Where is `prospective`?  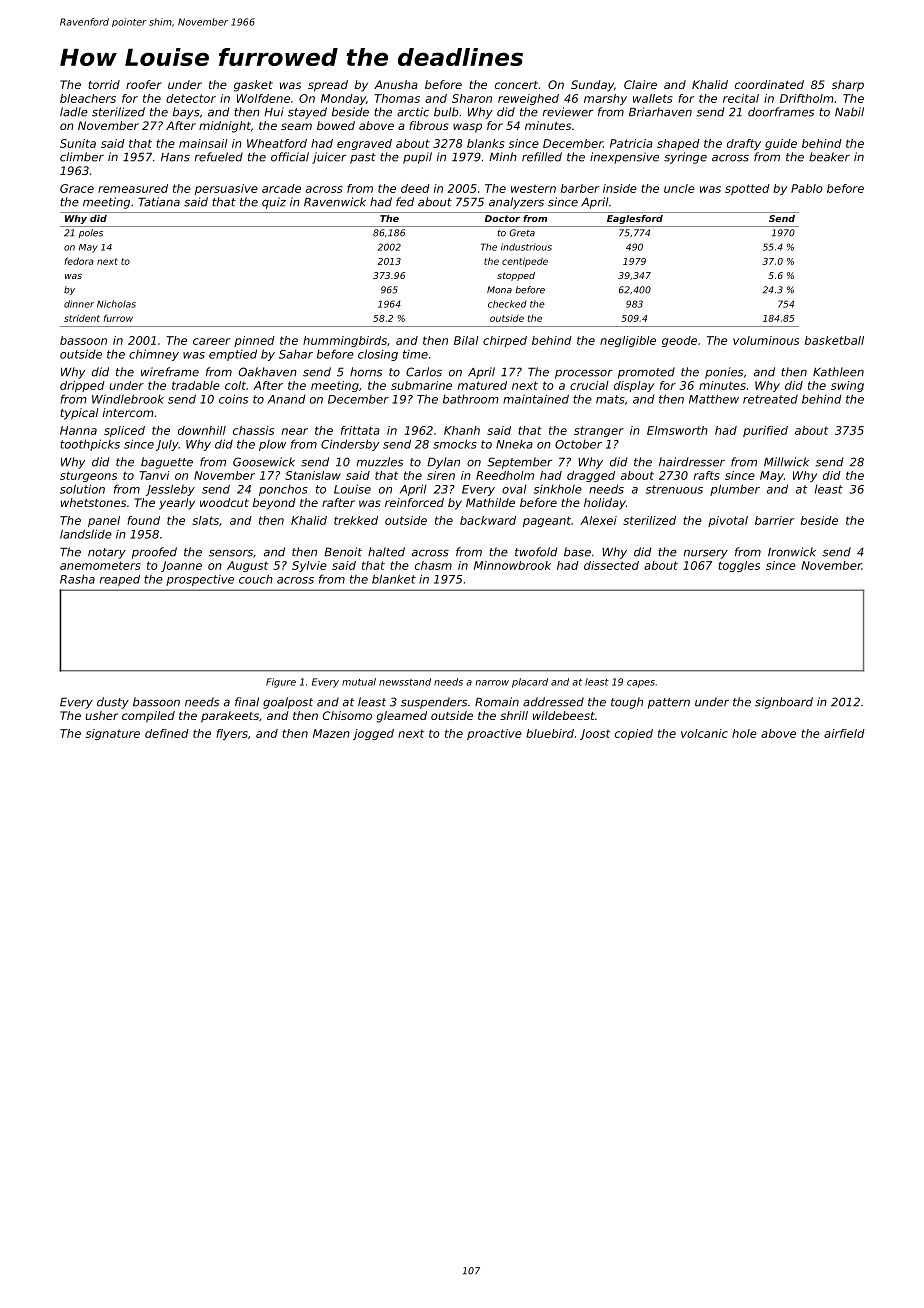 prospective is located at coordinates (200, 580).
